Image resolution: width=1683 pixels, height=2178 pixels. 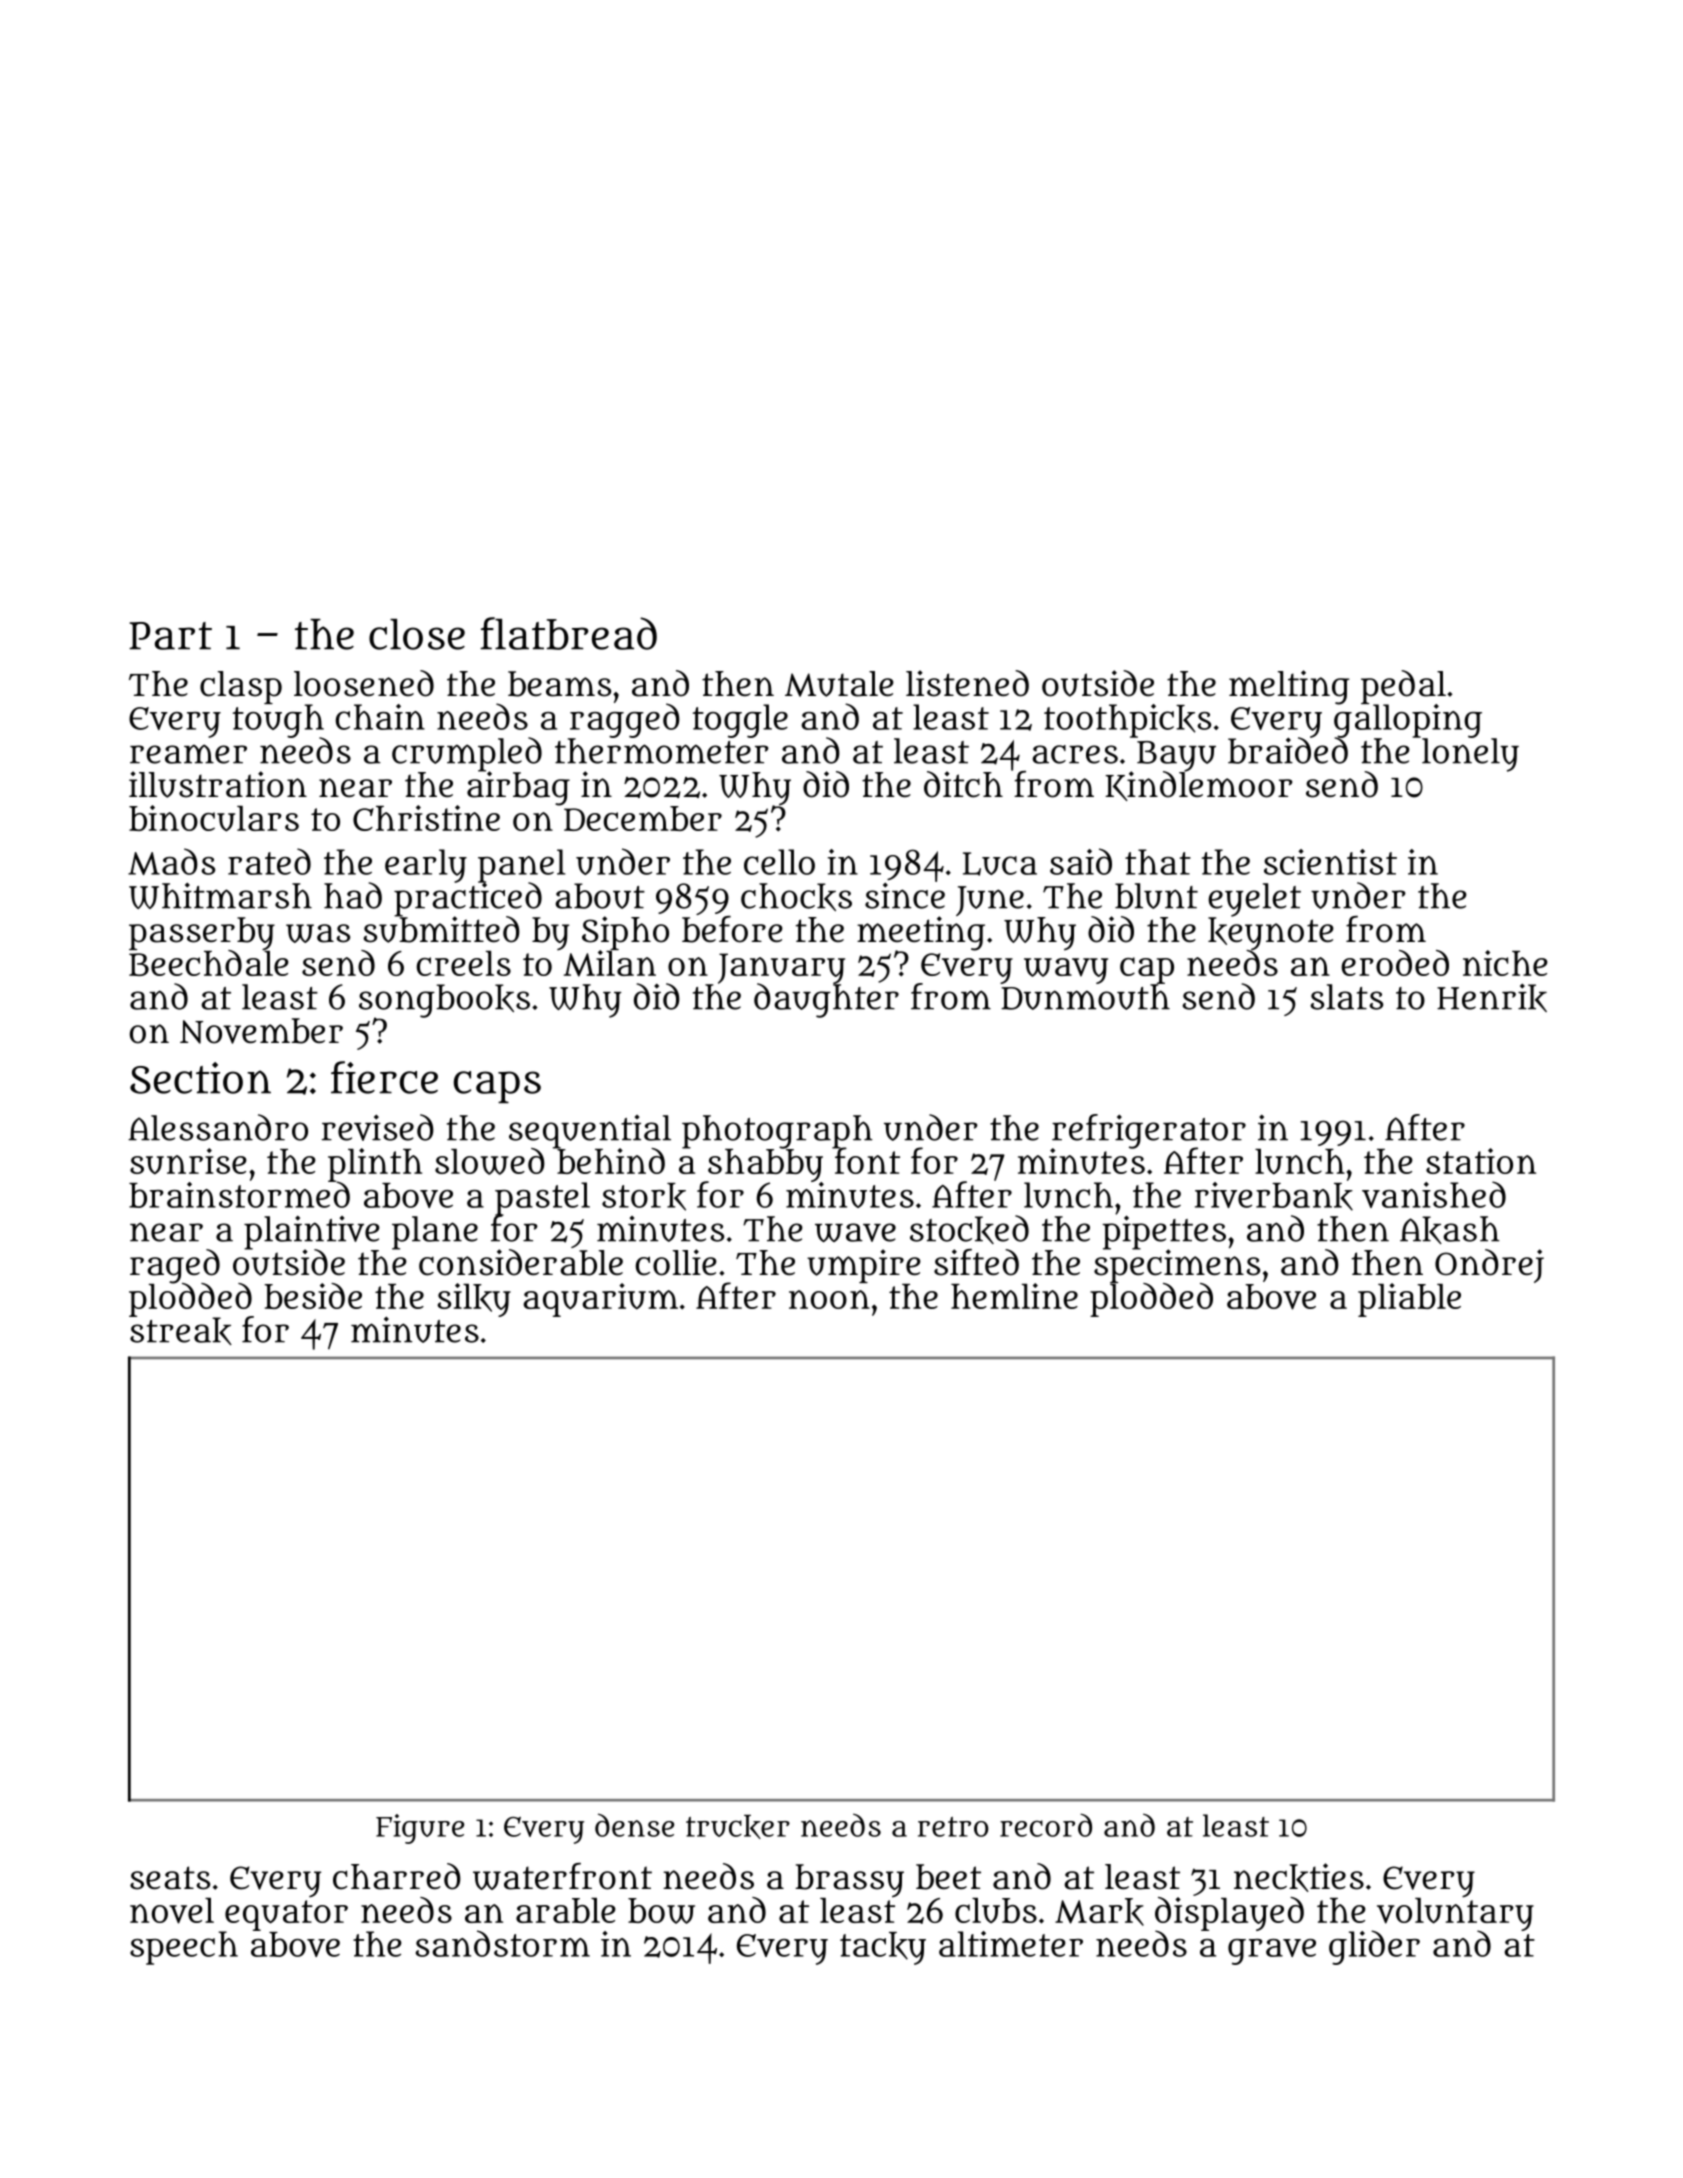 I want to click on reamer, so click(x=188, y=754).
